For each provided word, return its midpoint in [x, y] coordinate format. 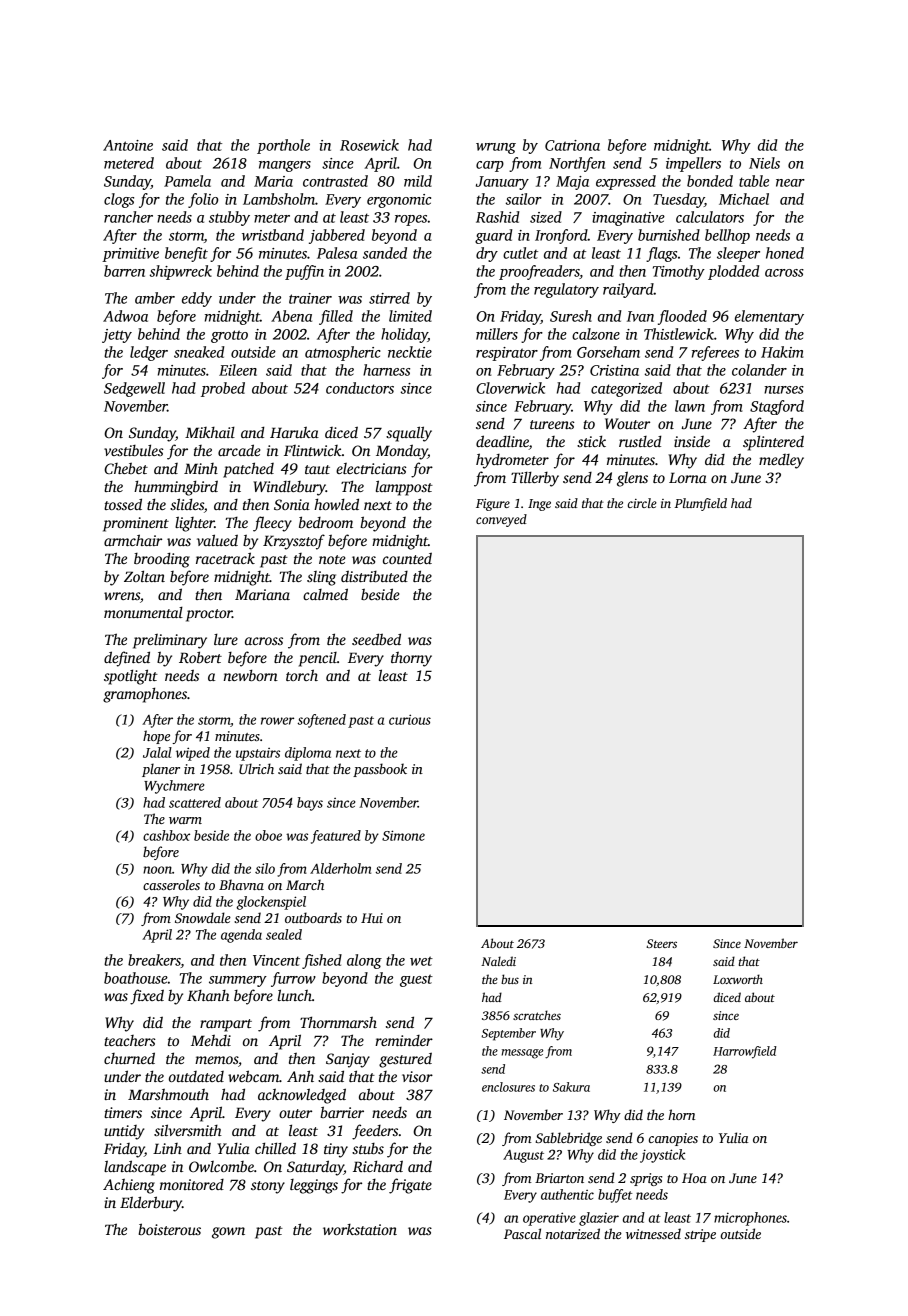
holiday [404, 335]
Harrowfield [745, 1052]
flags [661, 254]
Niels [764, 163]
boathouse [136, 978]
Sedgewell [134, 389]
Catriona [572, 145]
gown [228, 1233]
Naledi [498, 961]
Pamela [187, 181]
